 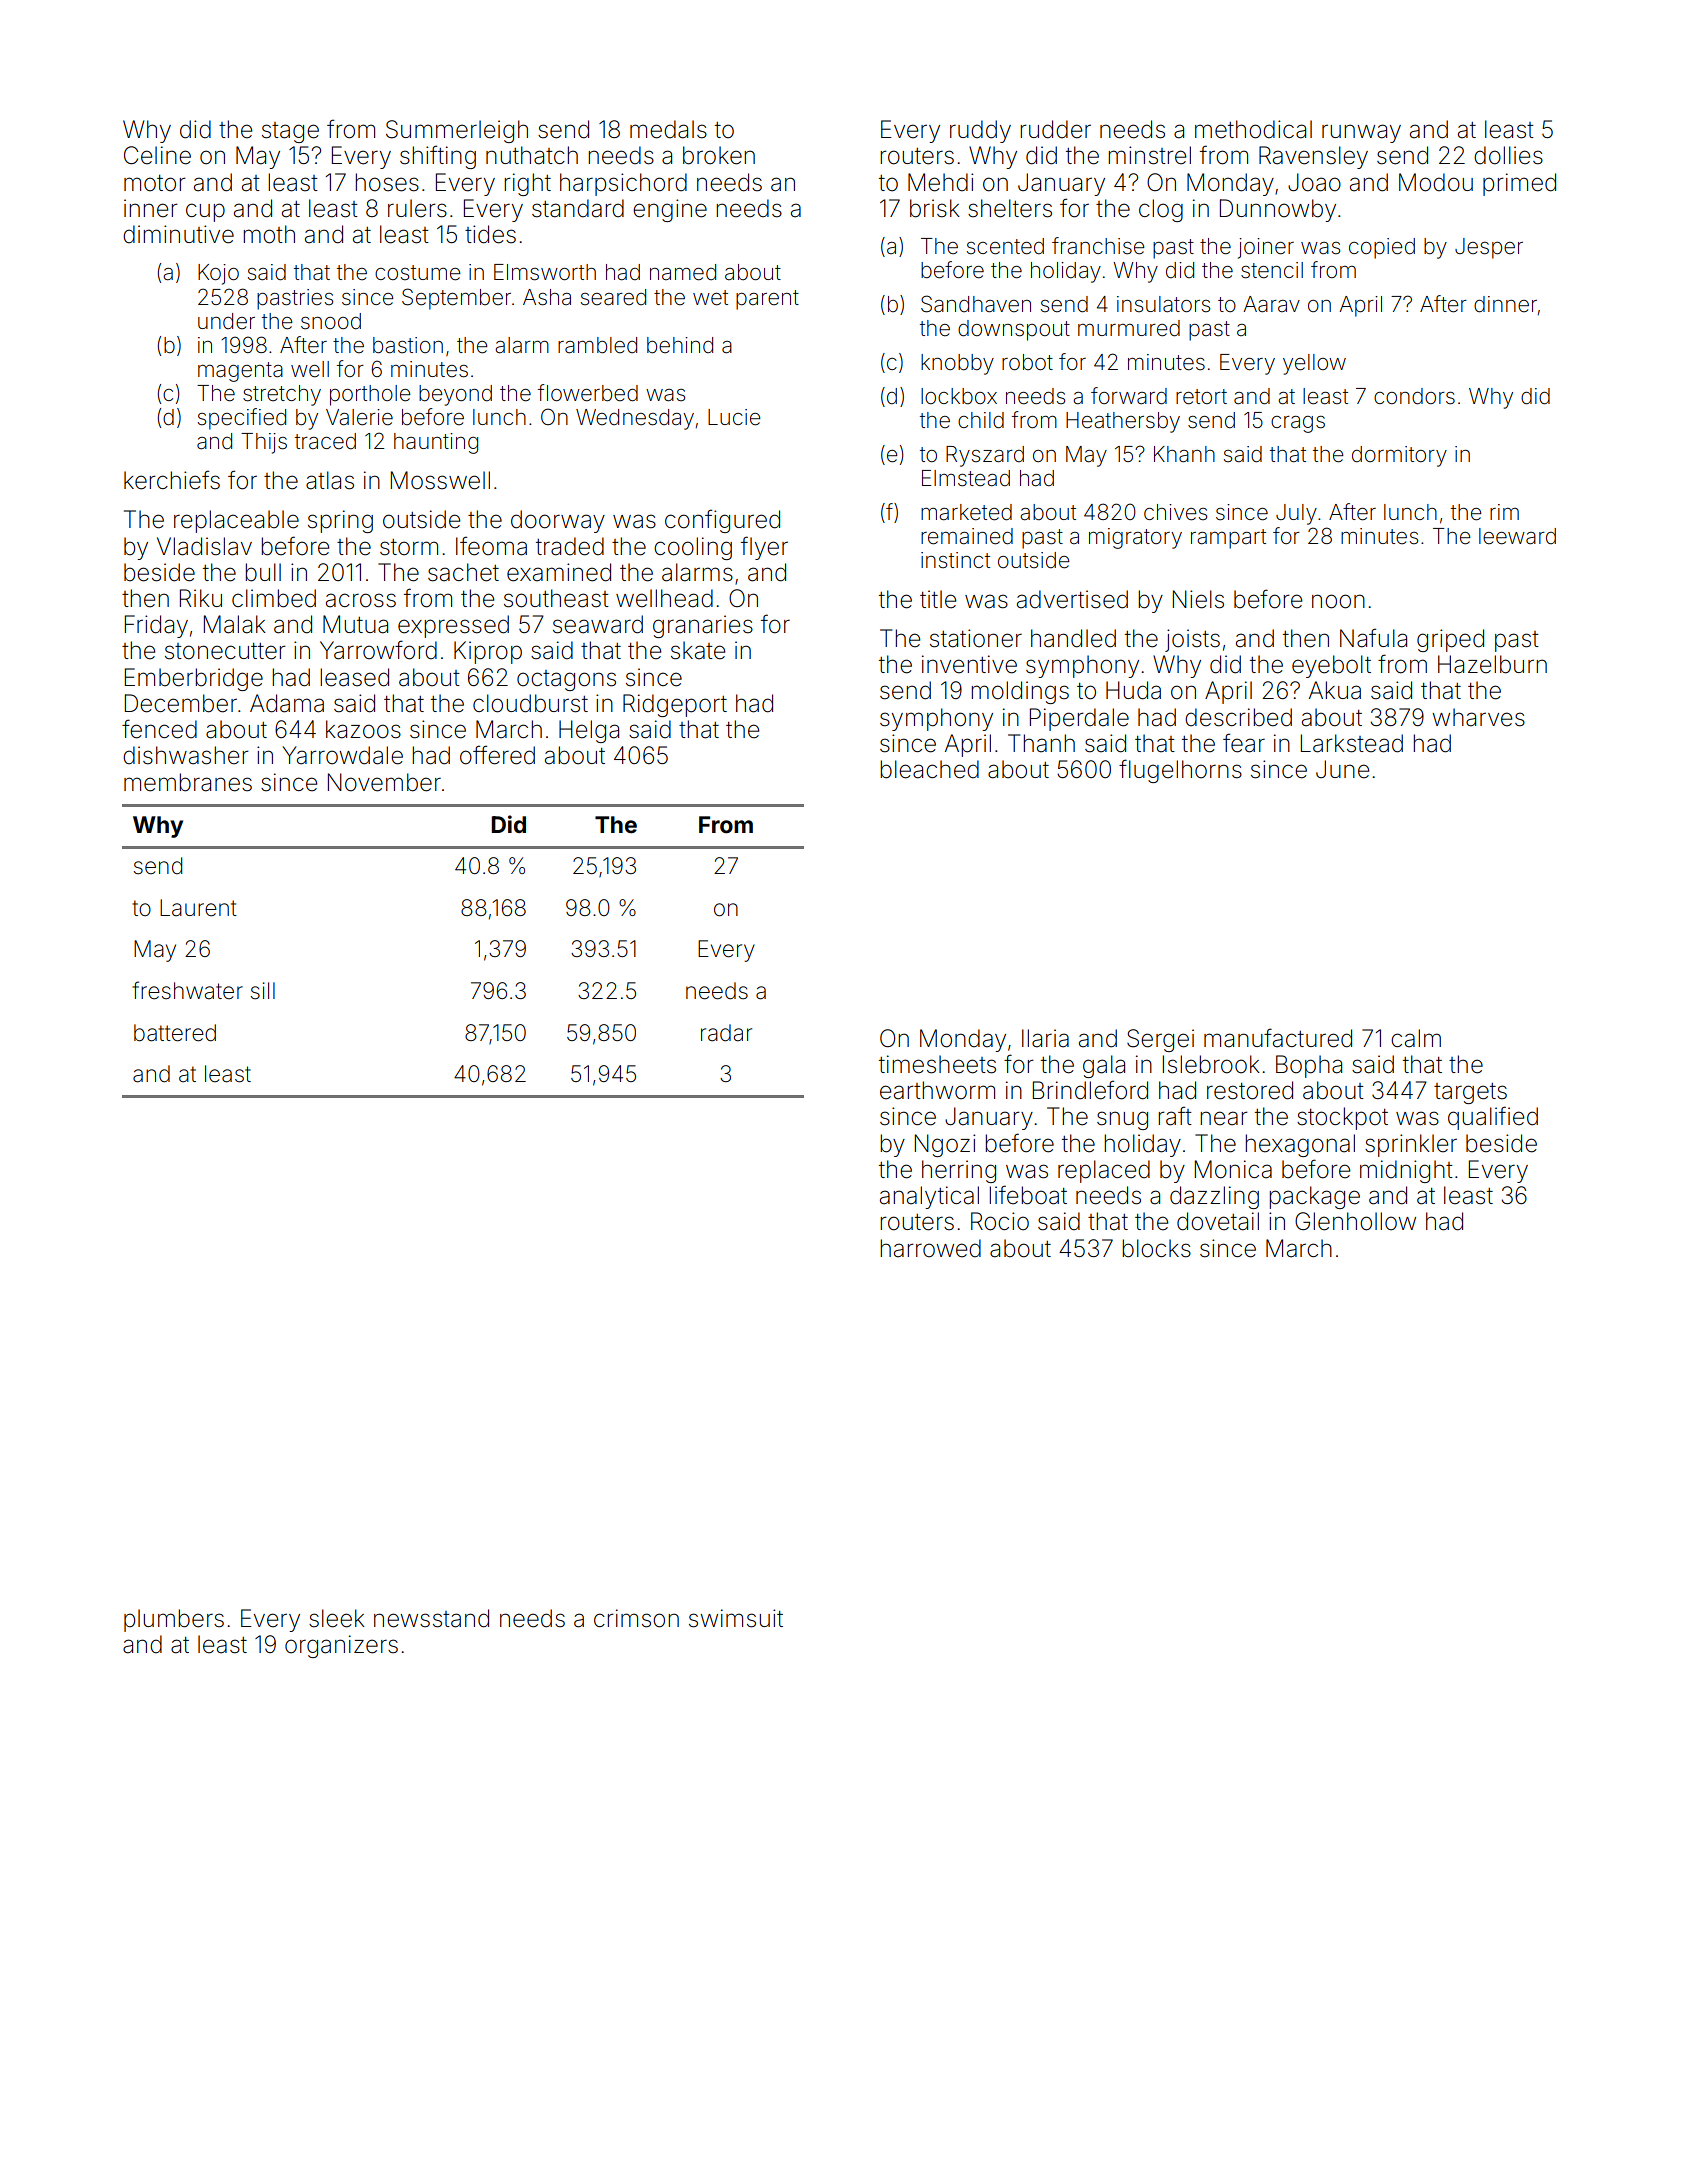 What do you see at coordinates (457, 131) in the document?
I see `Summerleigh` at bounding box center [457, 131].
